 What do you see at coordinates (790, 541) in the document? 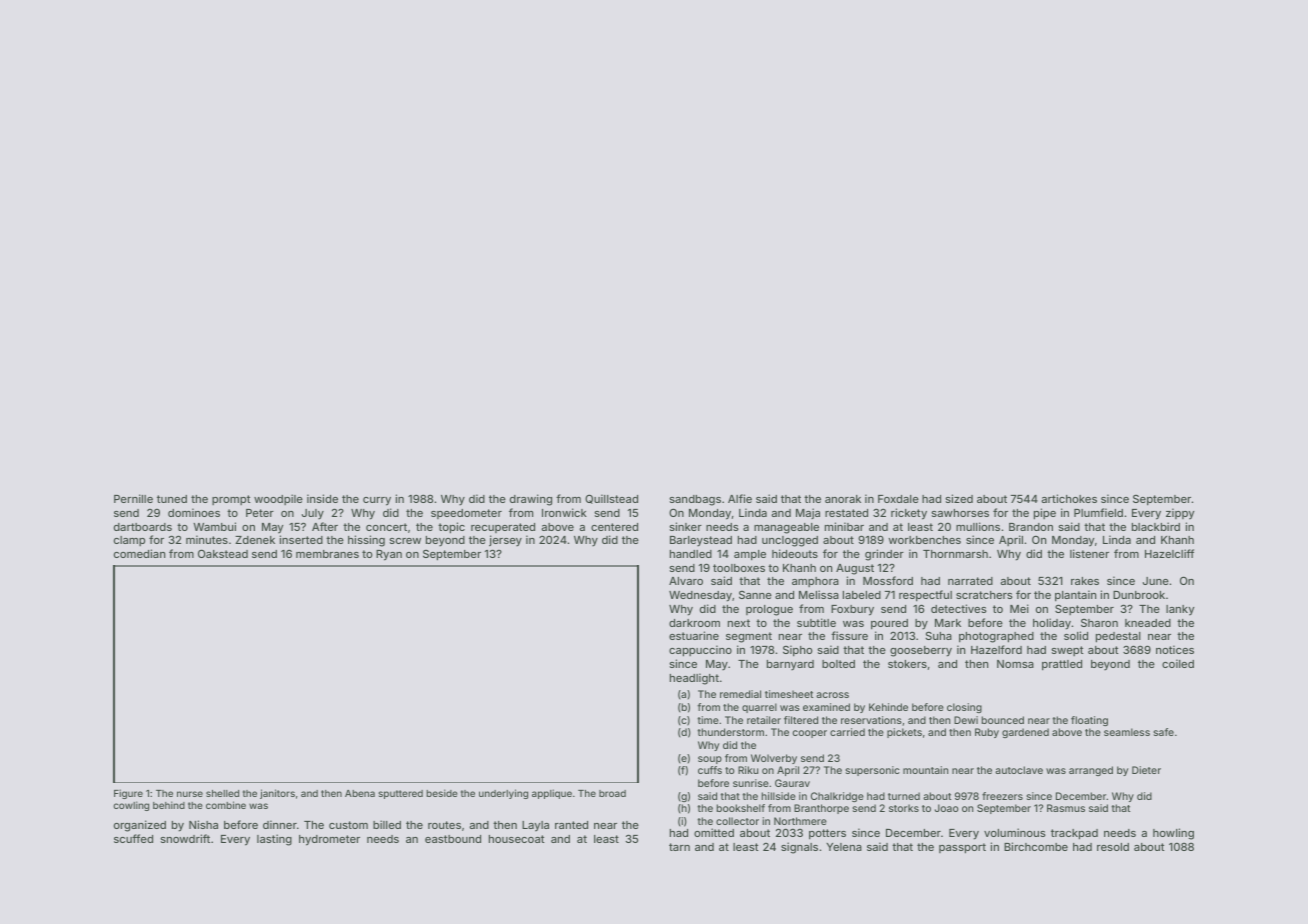
I see `unclogged` at bounding box center [790, 541].
